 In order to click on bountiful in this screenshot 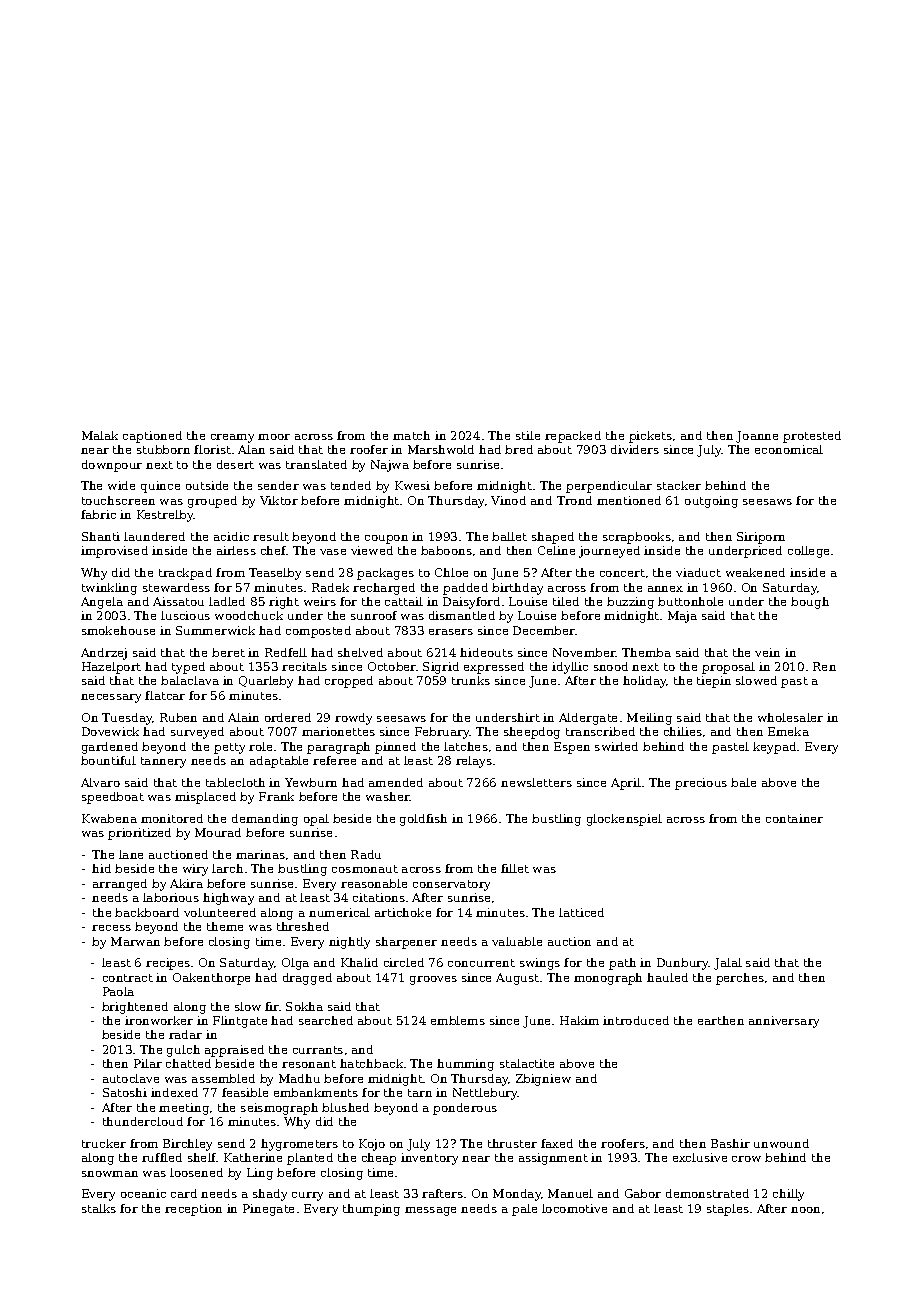, I will do `click(108, 760)`.
